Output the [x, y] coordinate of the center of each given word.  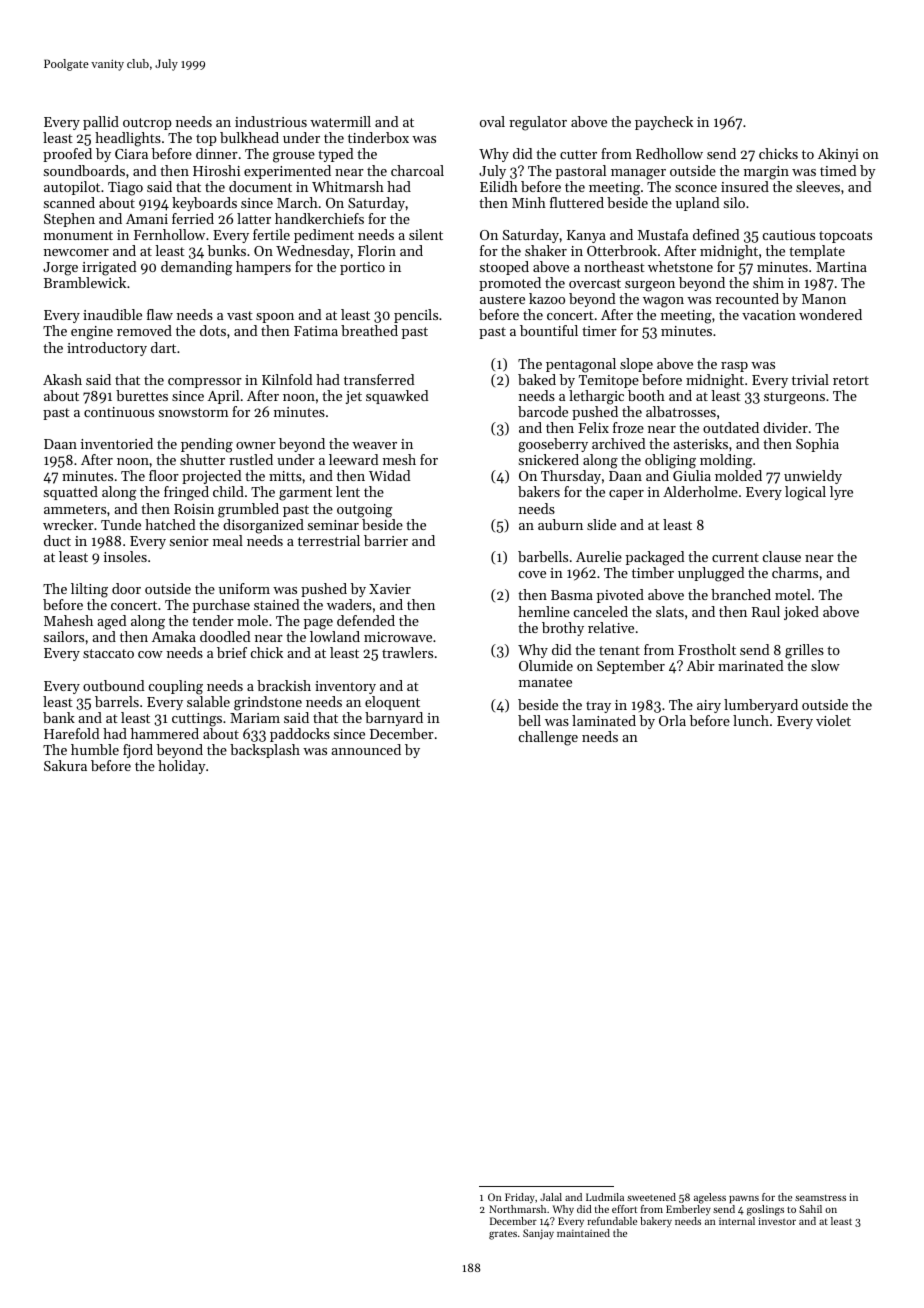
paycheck [664, 123]
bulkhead [249, 137]
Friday [520, 1198]
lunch [751, 720]
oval [492, 121]
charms [795, 572]
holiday [182, 767]
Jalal [551, 1197]
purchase [221, 606]
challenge [548, 738]
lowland [335, 636]
